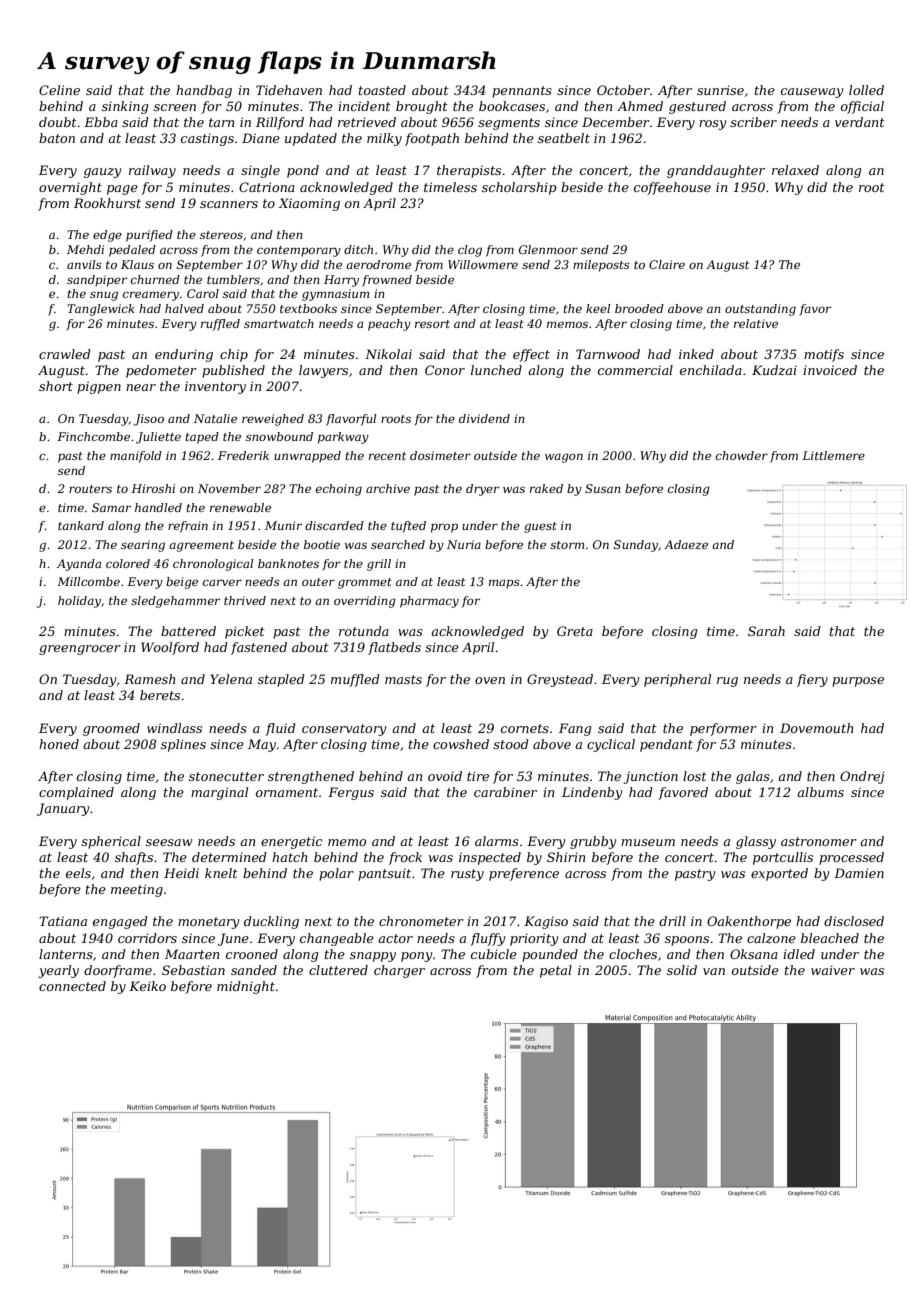  What do you see at coordinates (695, 776) in the image?
I see `lost` at bounding box center [695, 776].
